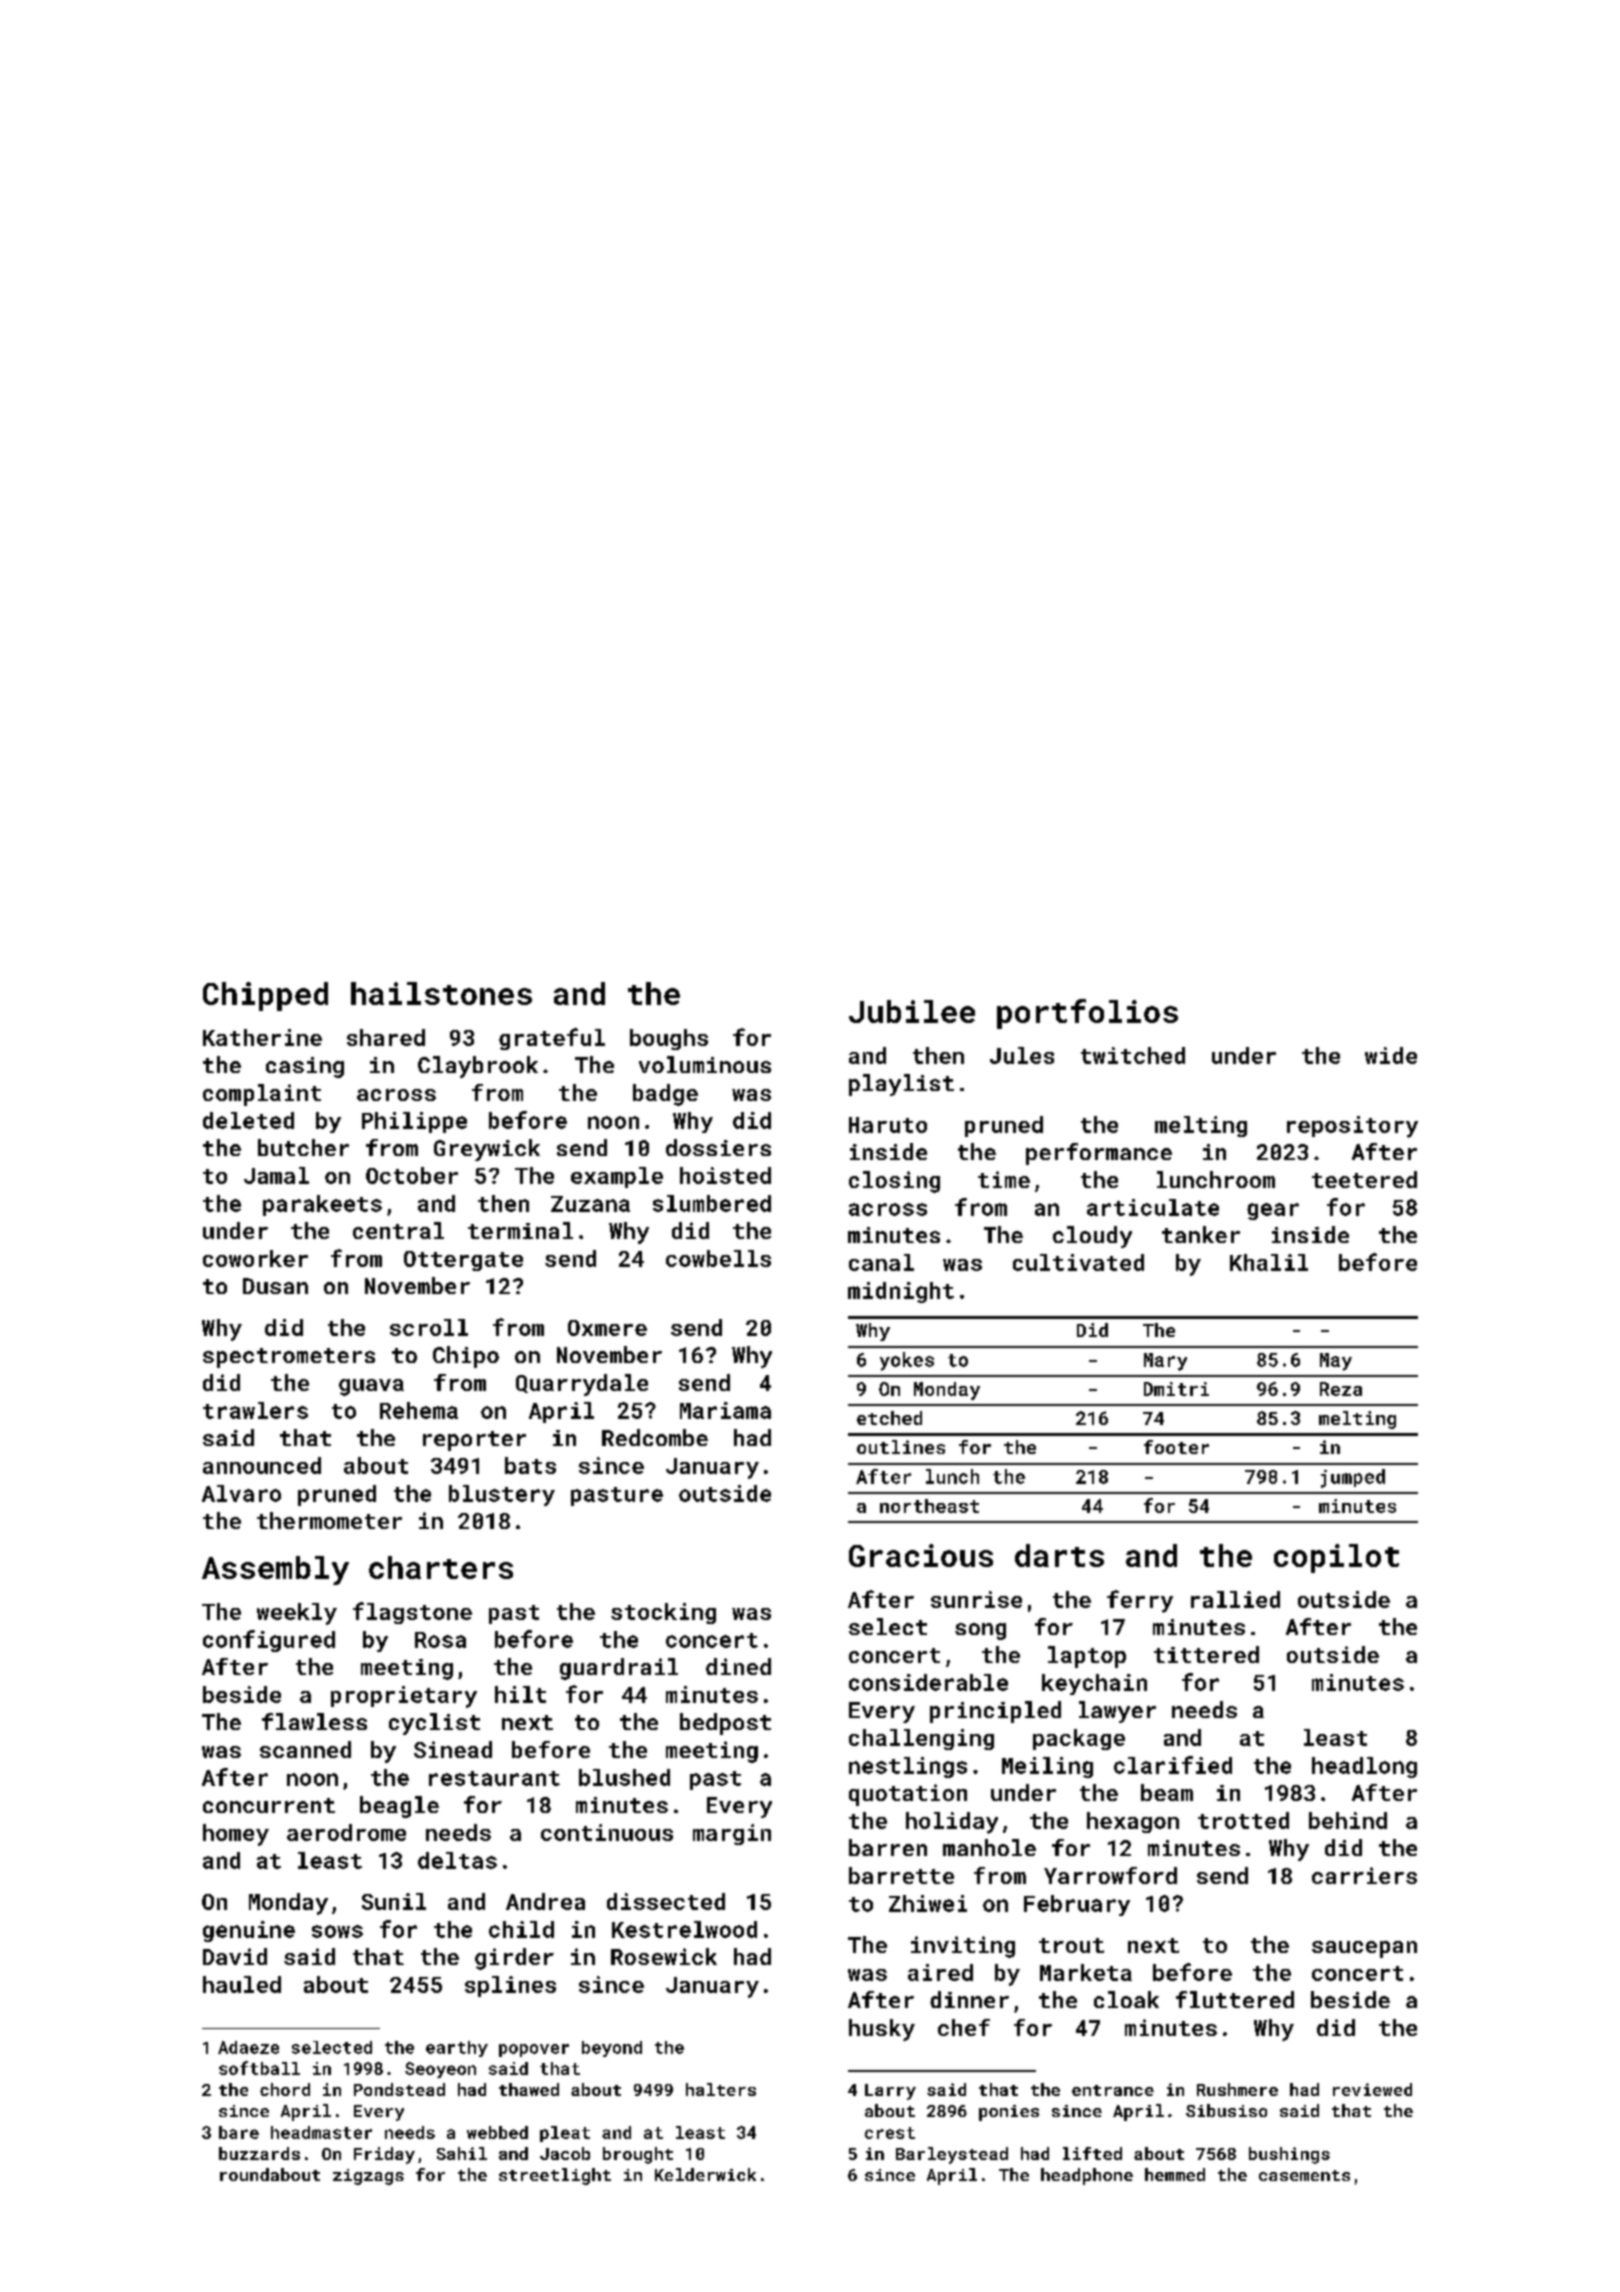  I want to click on Khalil, so click(1269, 1262).
